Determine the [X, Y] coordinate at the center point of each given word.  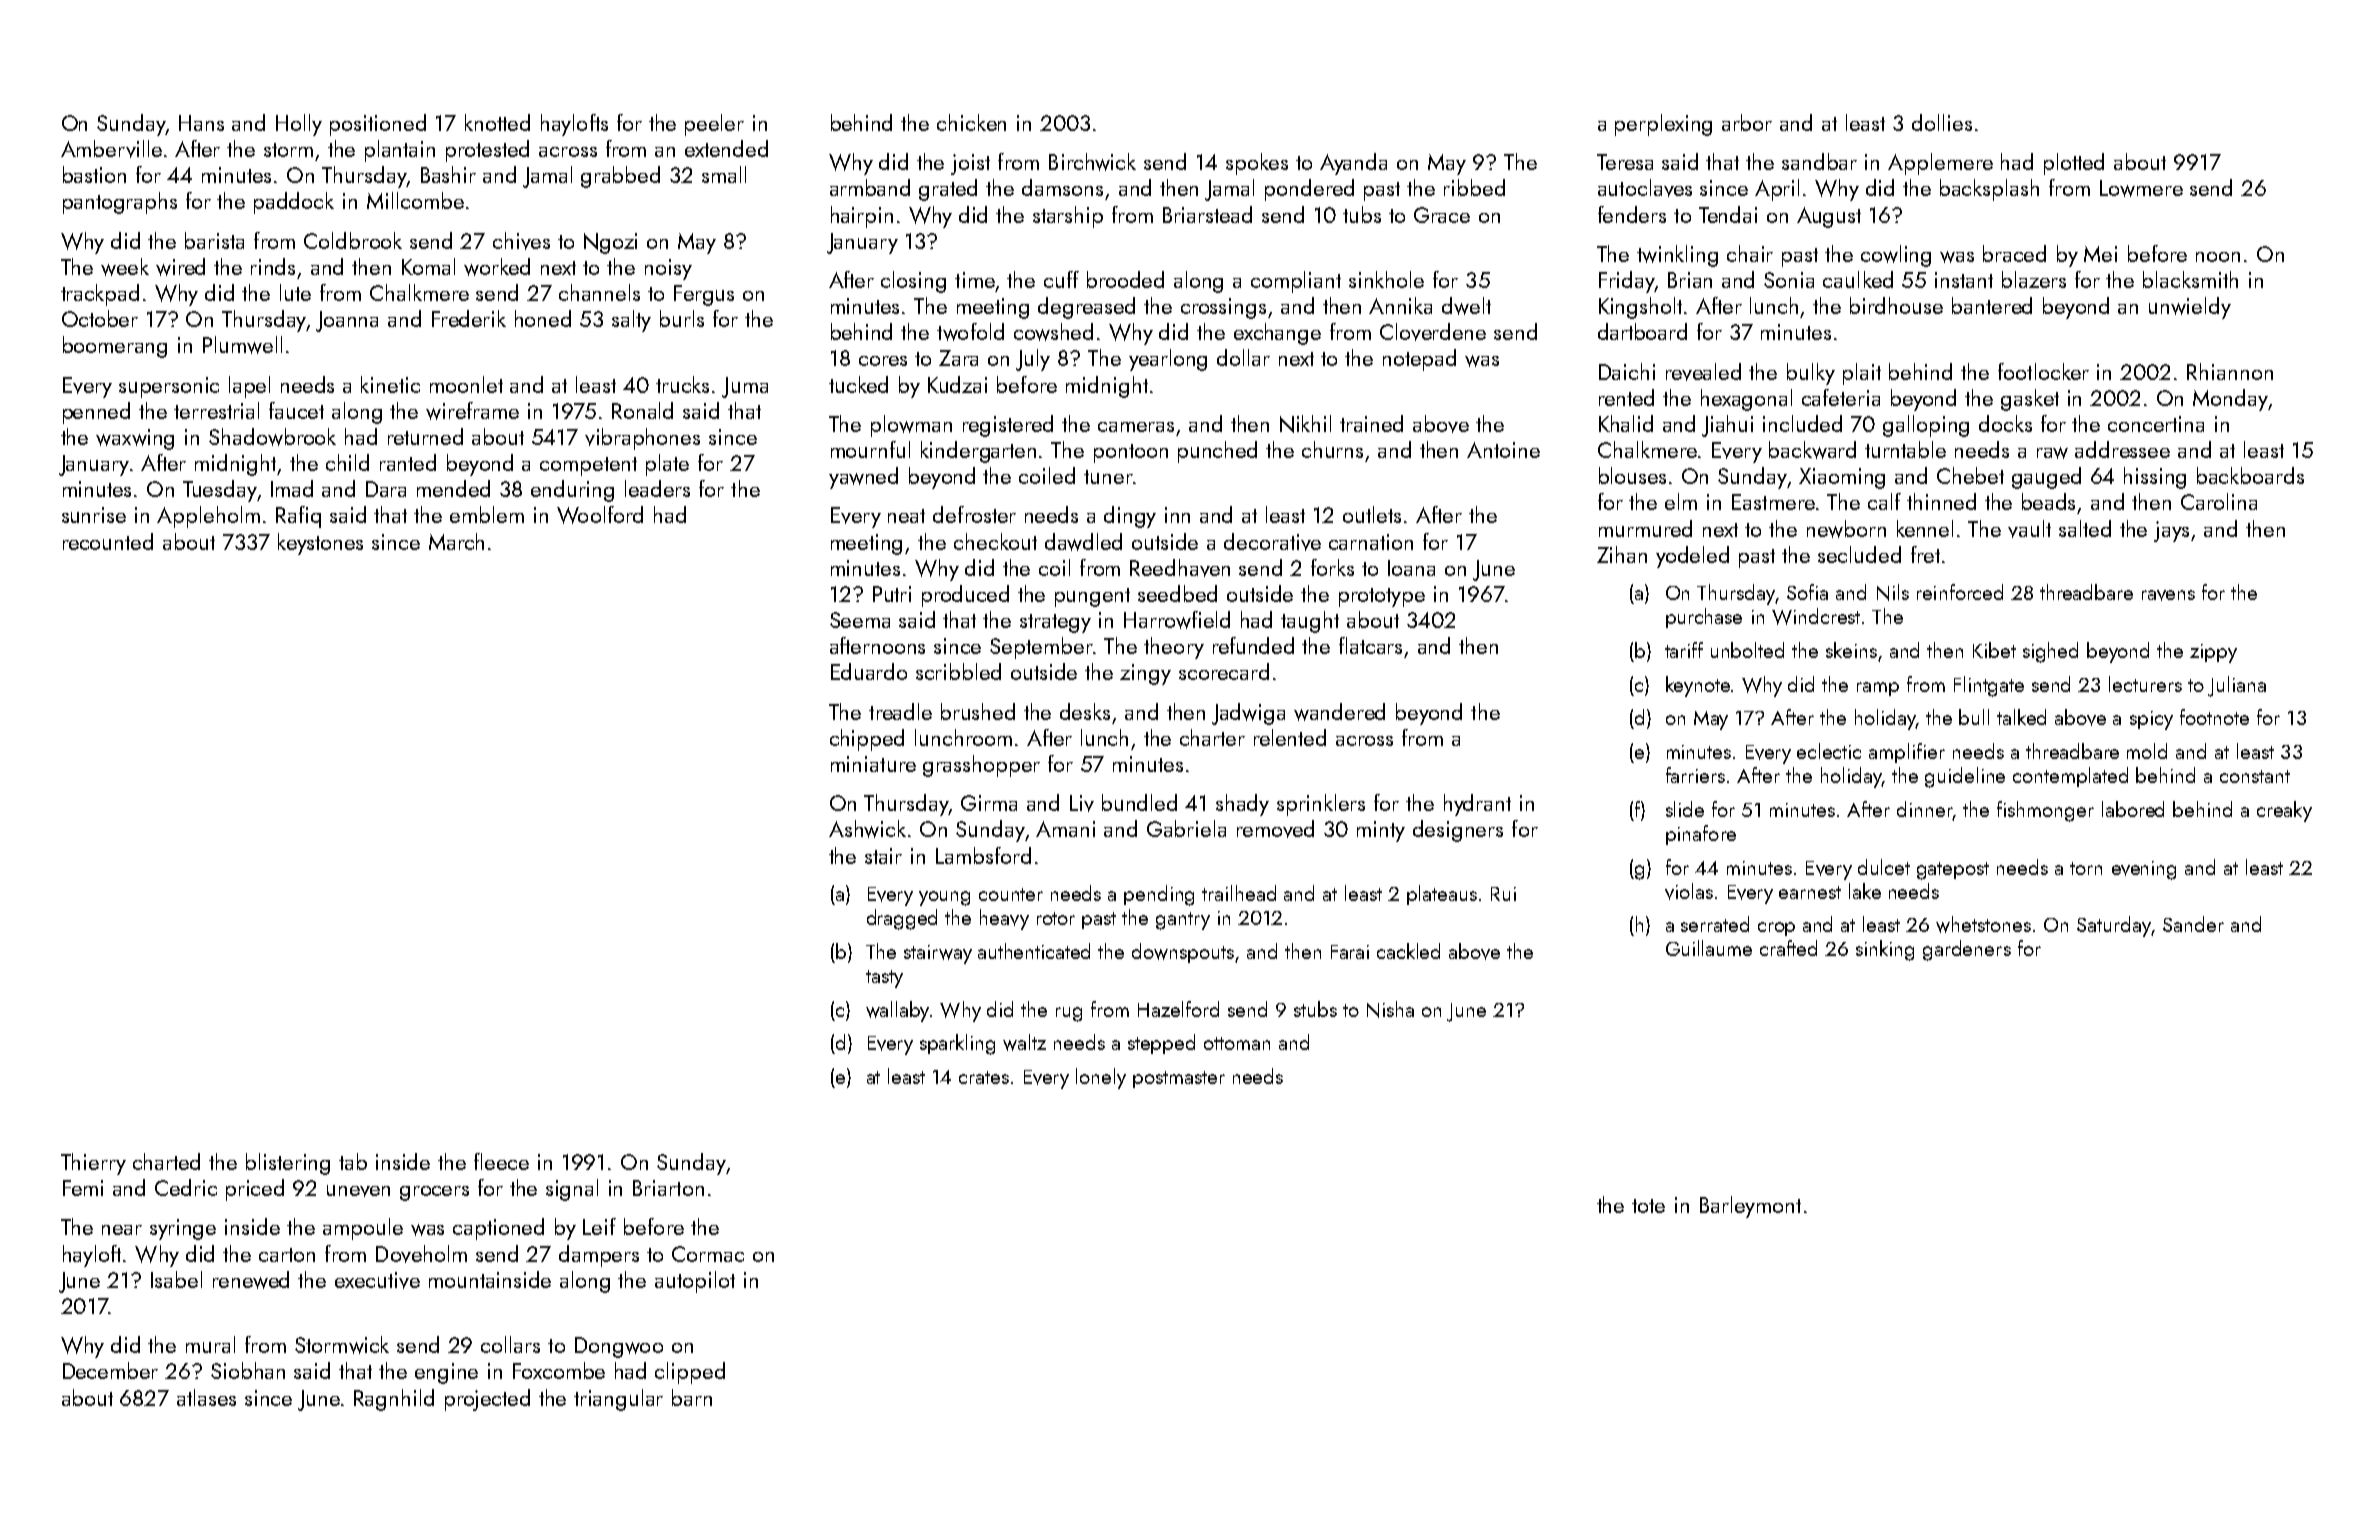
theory [1174, 648]
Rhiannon [2230, 371]
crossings [1223, 308]
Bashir [448, 174]
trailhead [1239, 893]
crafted [1788, 948]
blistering [288, 1164]
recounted [108, 541]
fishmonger [2045, 811]
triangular [618, 1400]
